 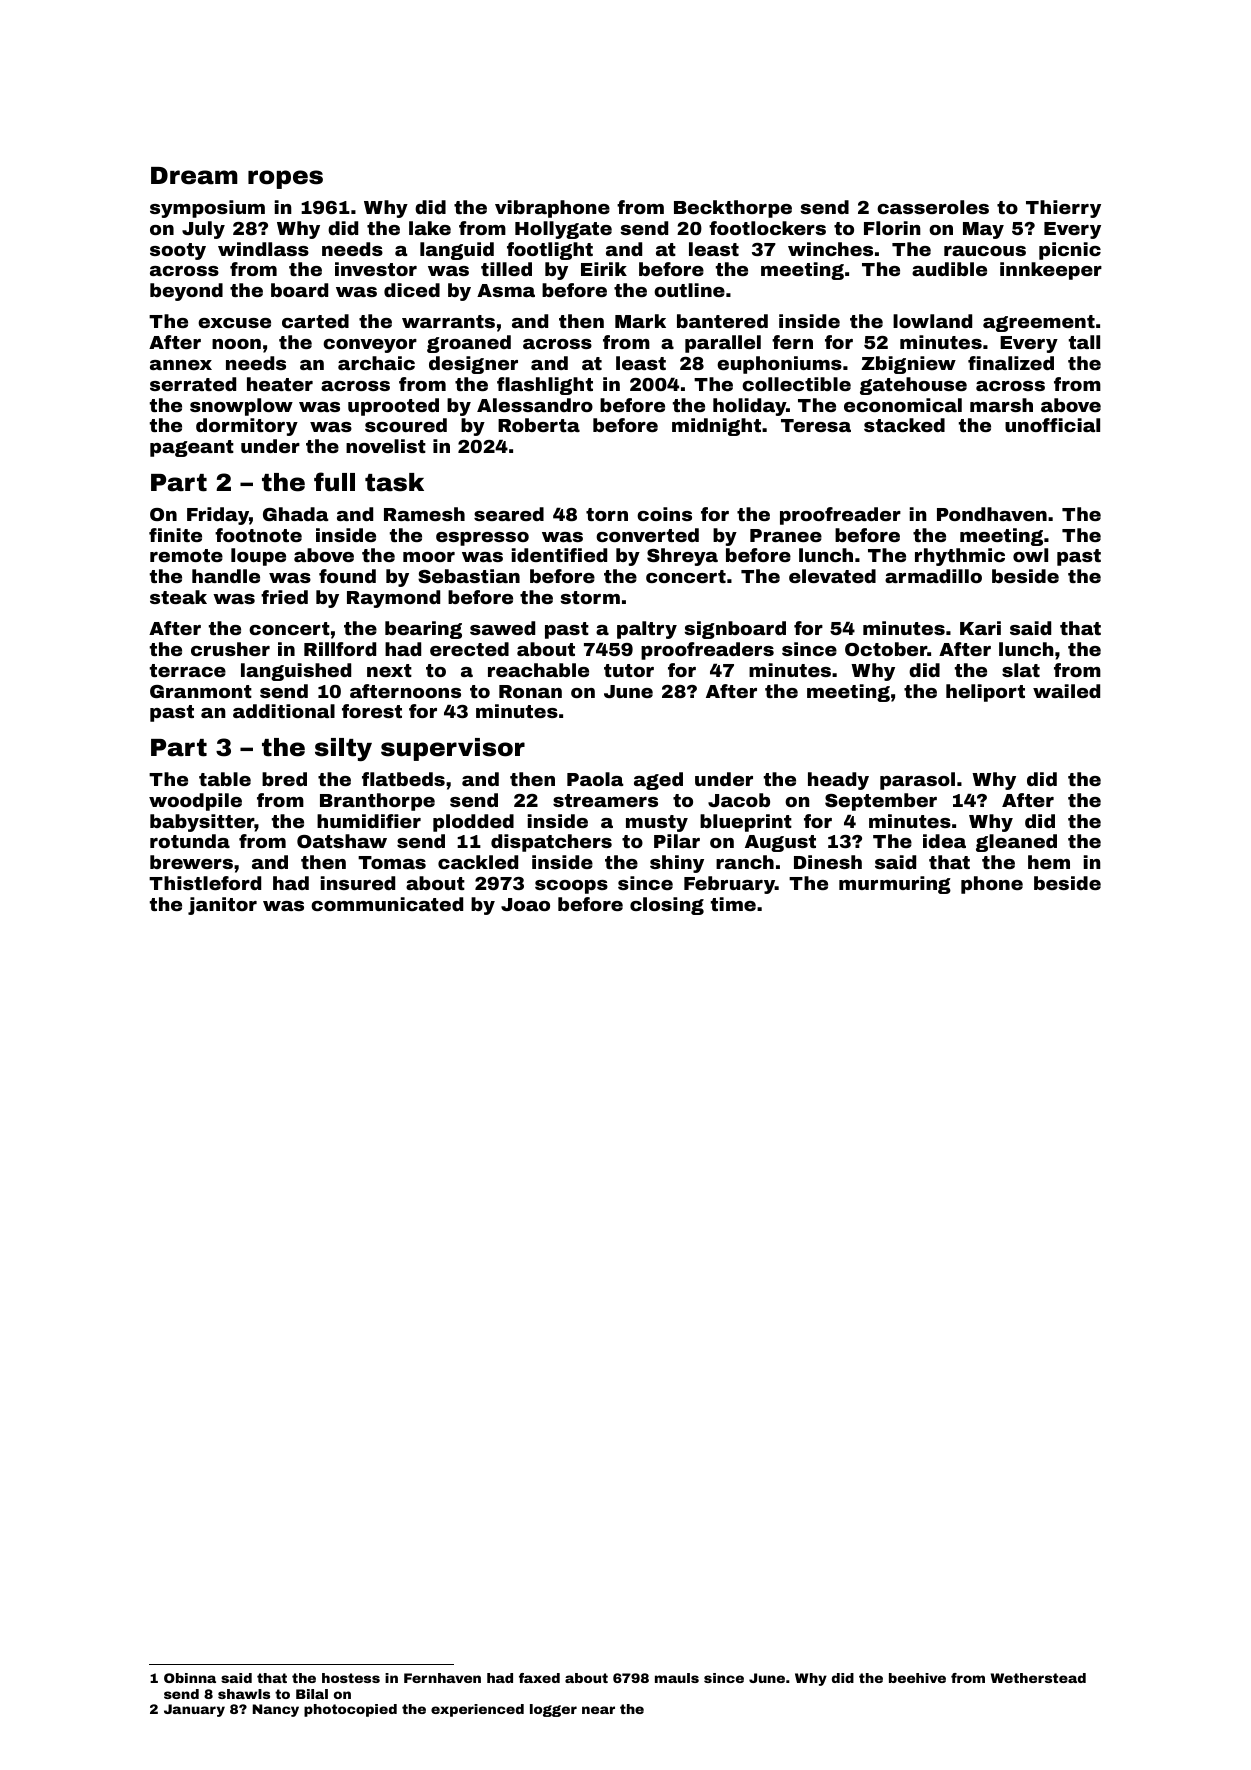 I want to click on Dream, so click(x=194, y=176).
